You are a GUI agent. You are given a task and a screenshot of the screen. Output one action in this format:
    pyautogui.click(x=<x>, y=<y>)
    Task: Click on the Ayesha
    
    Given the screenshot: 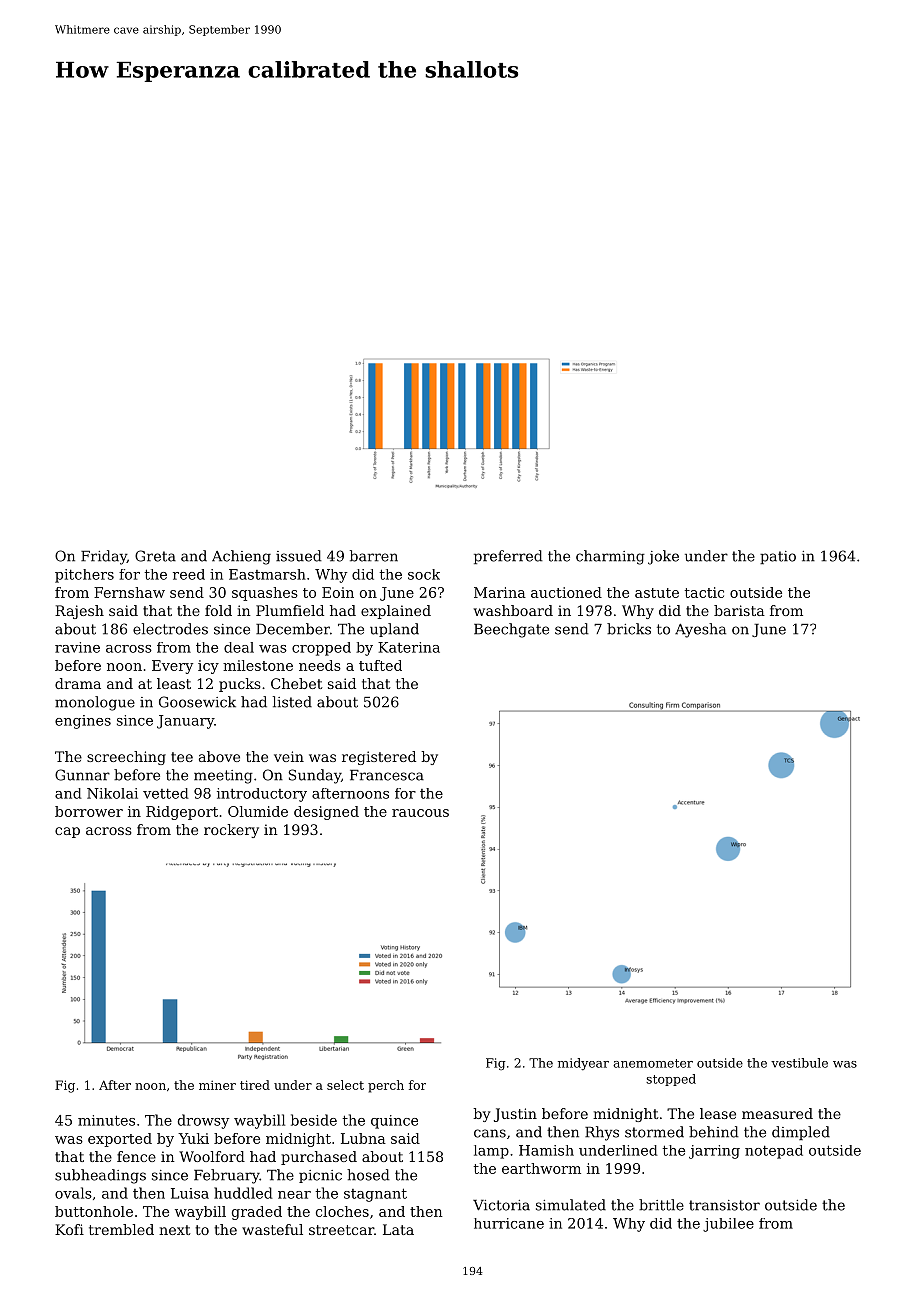 What is the action you would take?
    pyautogui.click(x=700, y=630)
